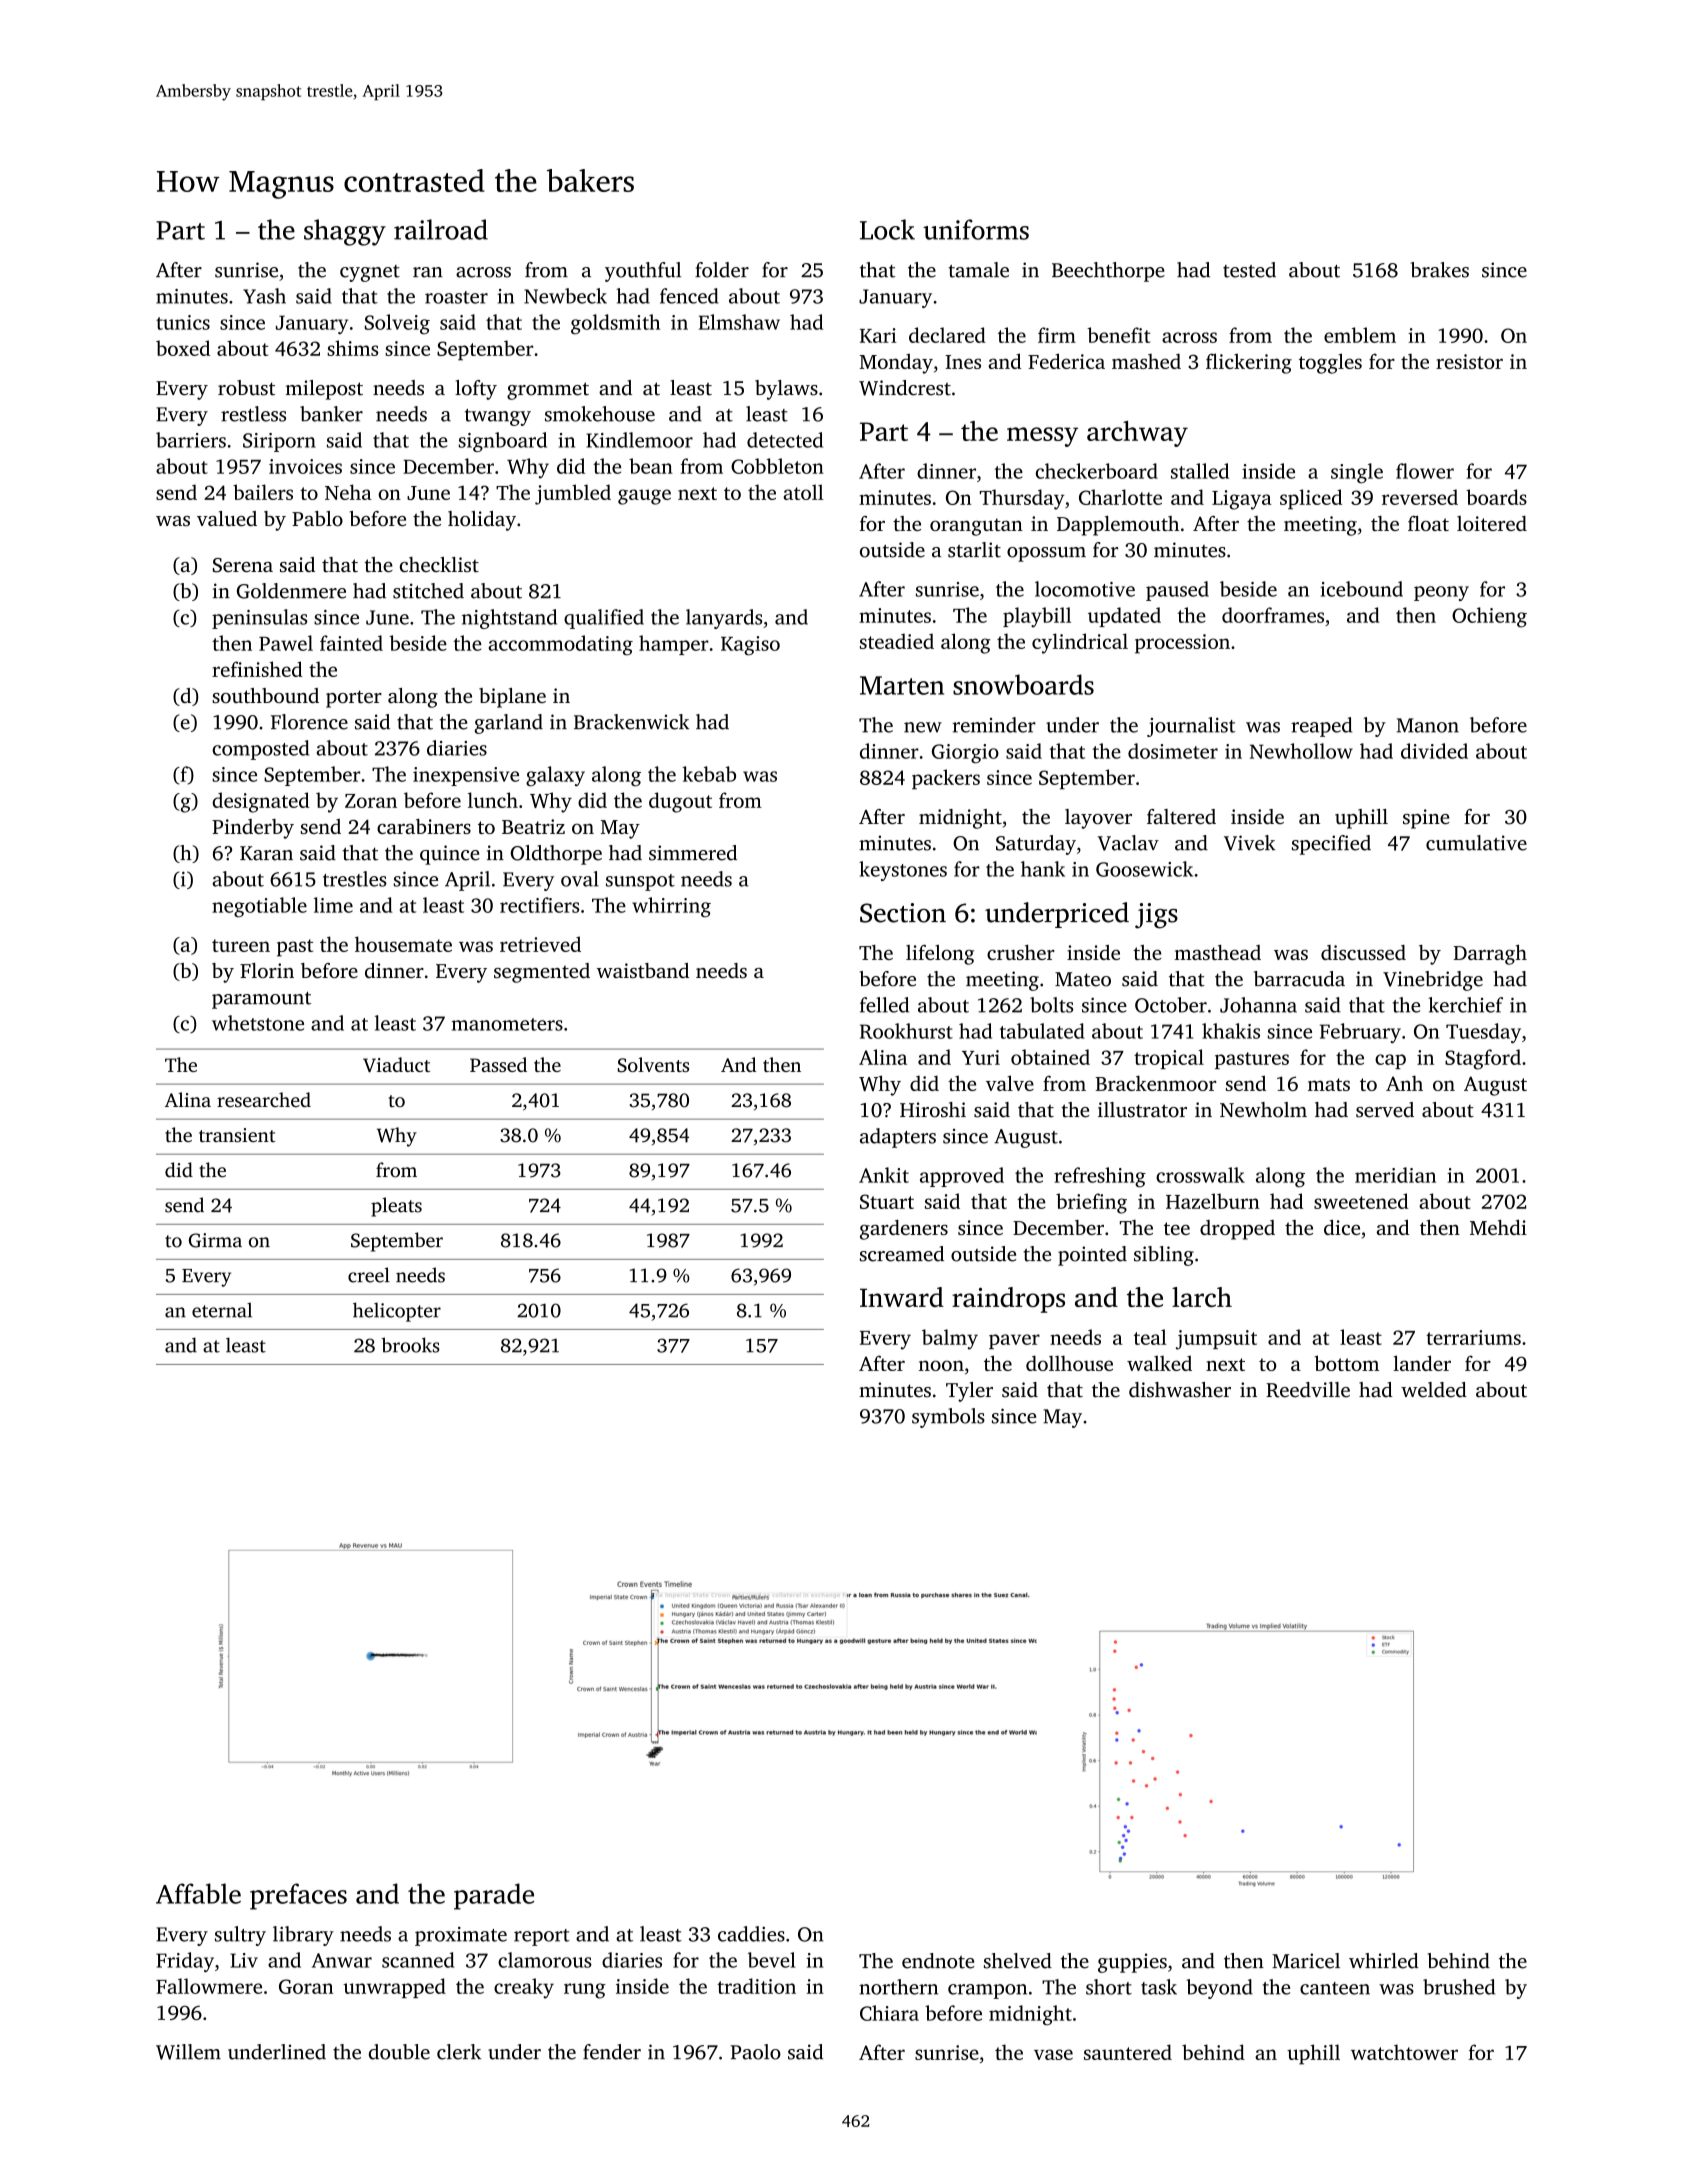 The width and height of the page is (1683, 2178). I want to click on Reedville, so click(1308, 1390).
